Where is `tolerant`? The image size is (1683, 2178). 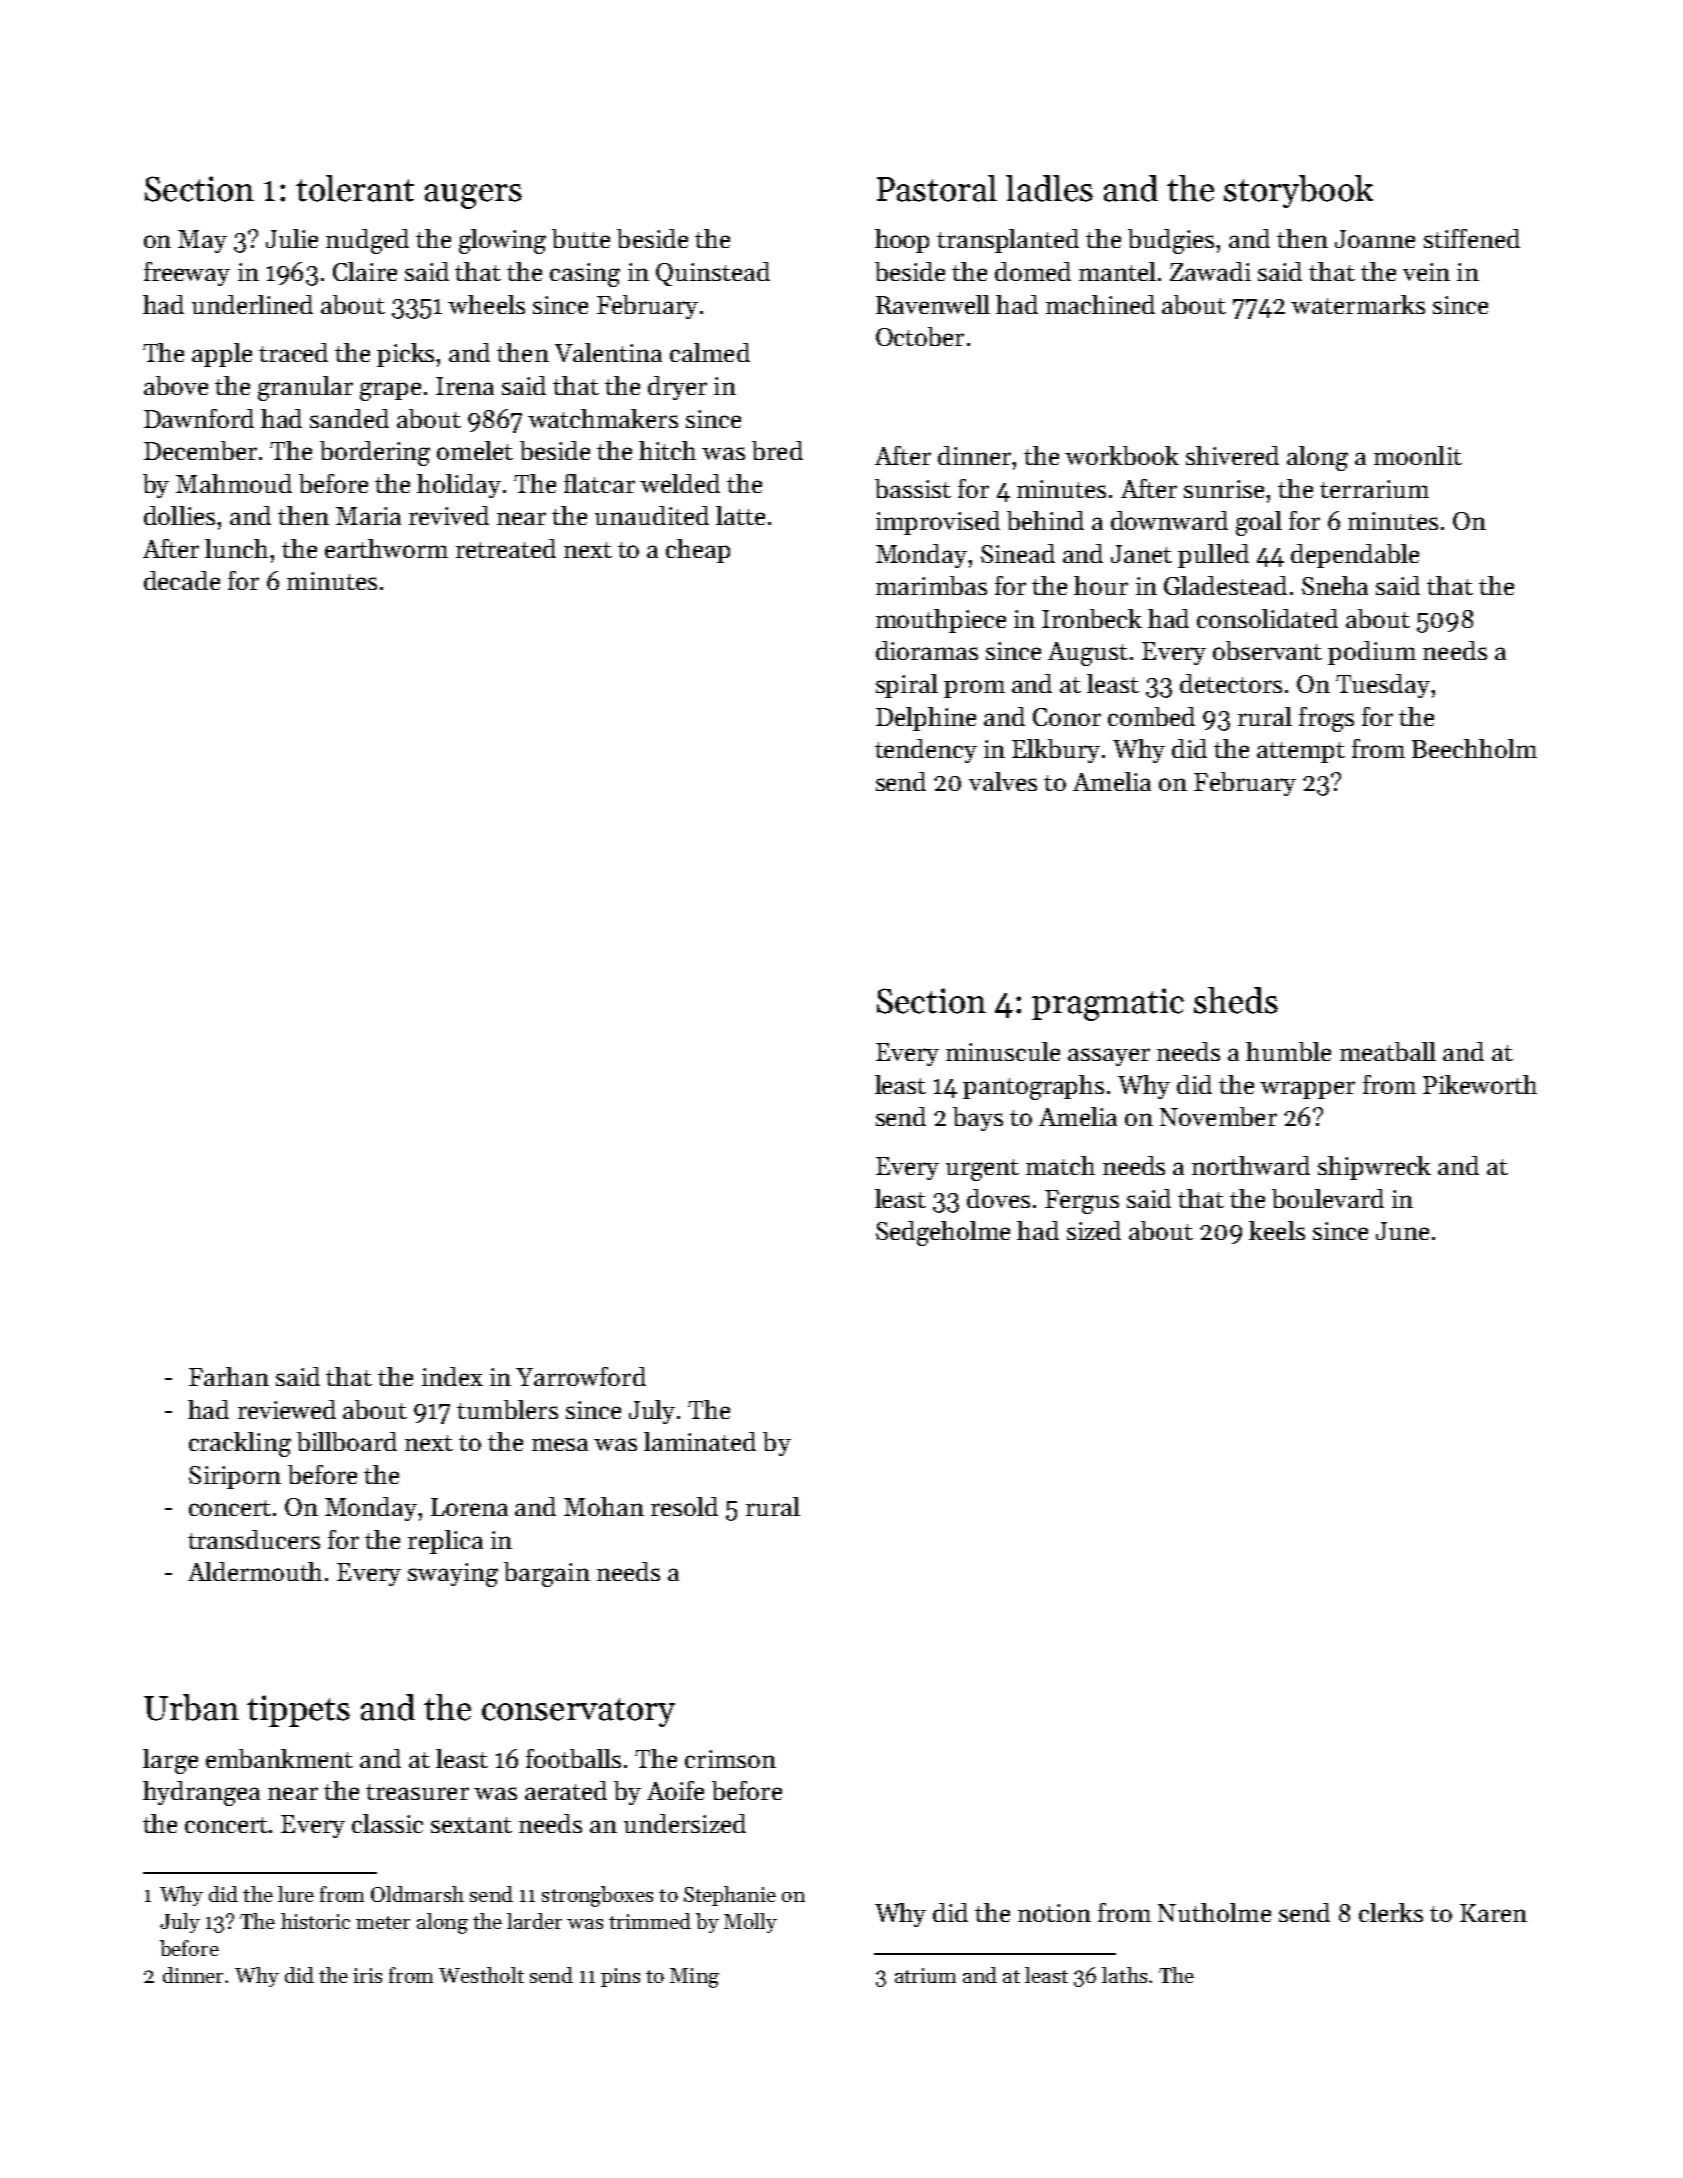 tolerant is located at coordinates (355, 188).
